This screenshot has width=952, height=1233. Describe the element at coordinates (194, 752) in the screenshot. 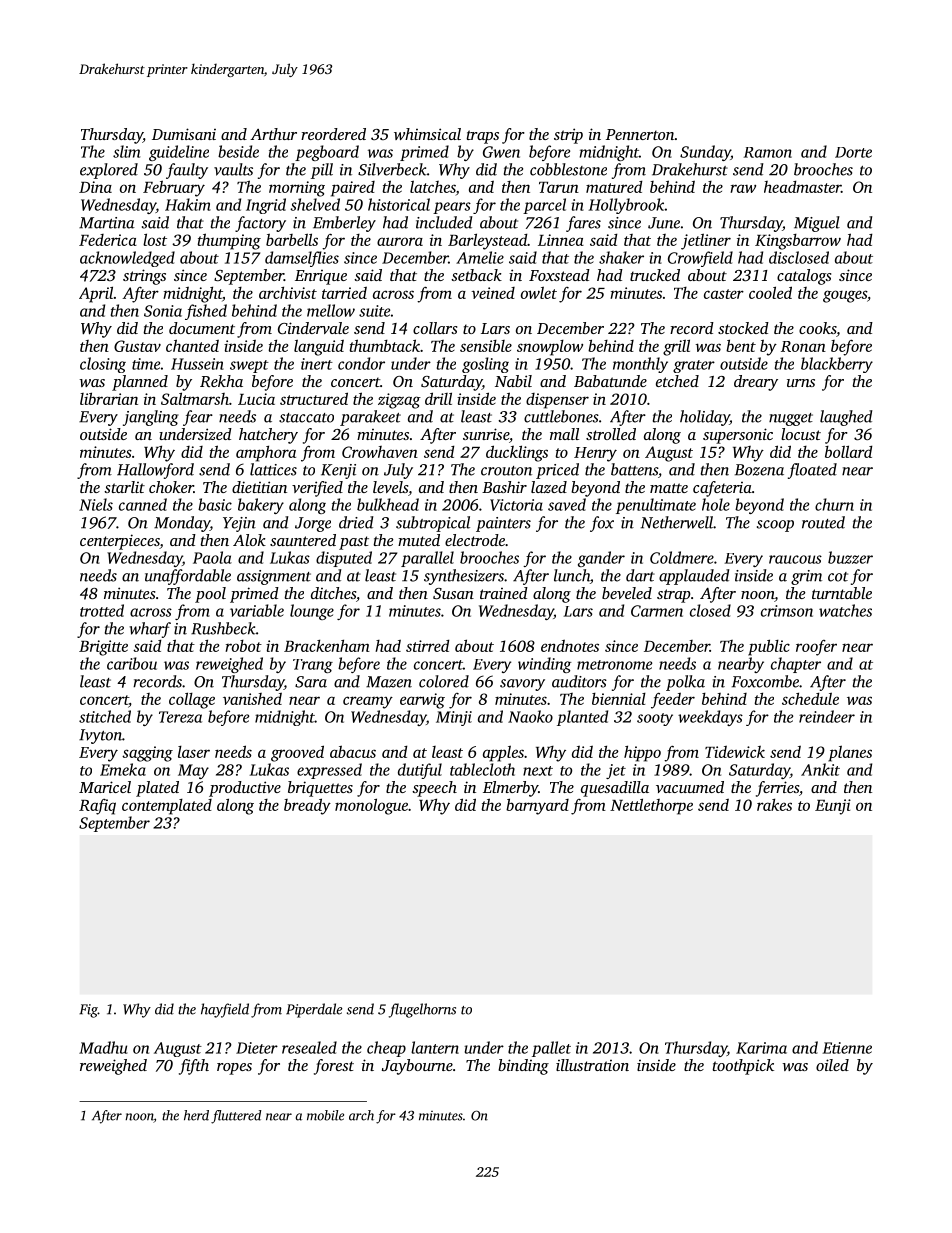

I see `laser` at that location.
